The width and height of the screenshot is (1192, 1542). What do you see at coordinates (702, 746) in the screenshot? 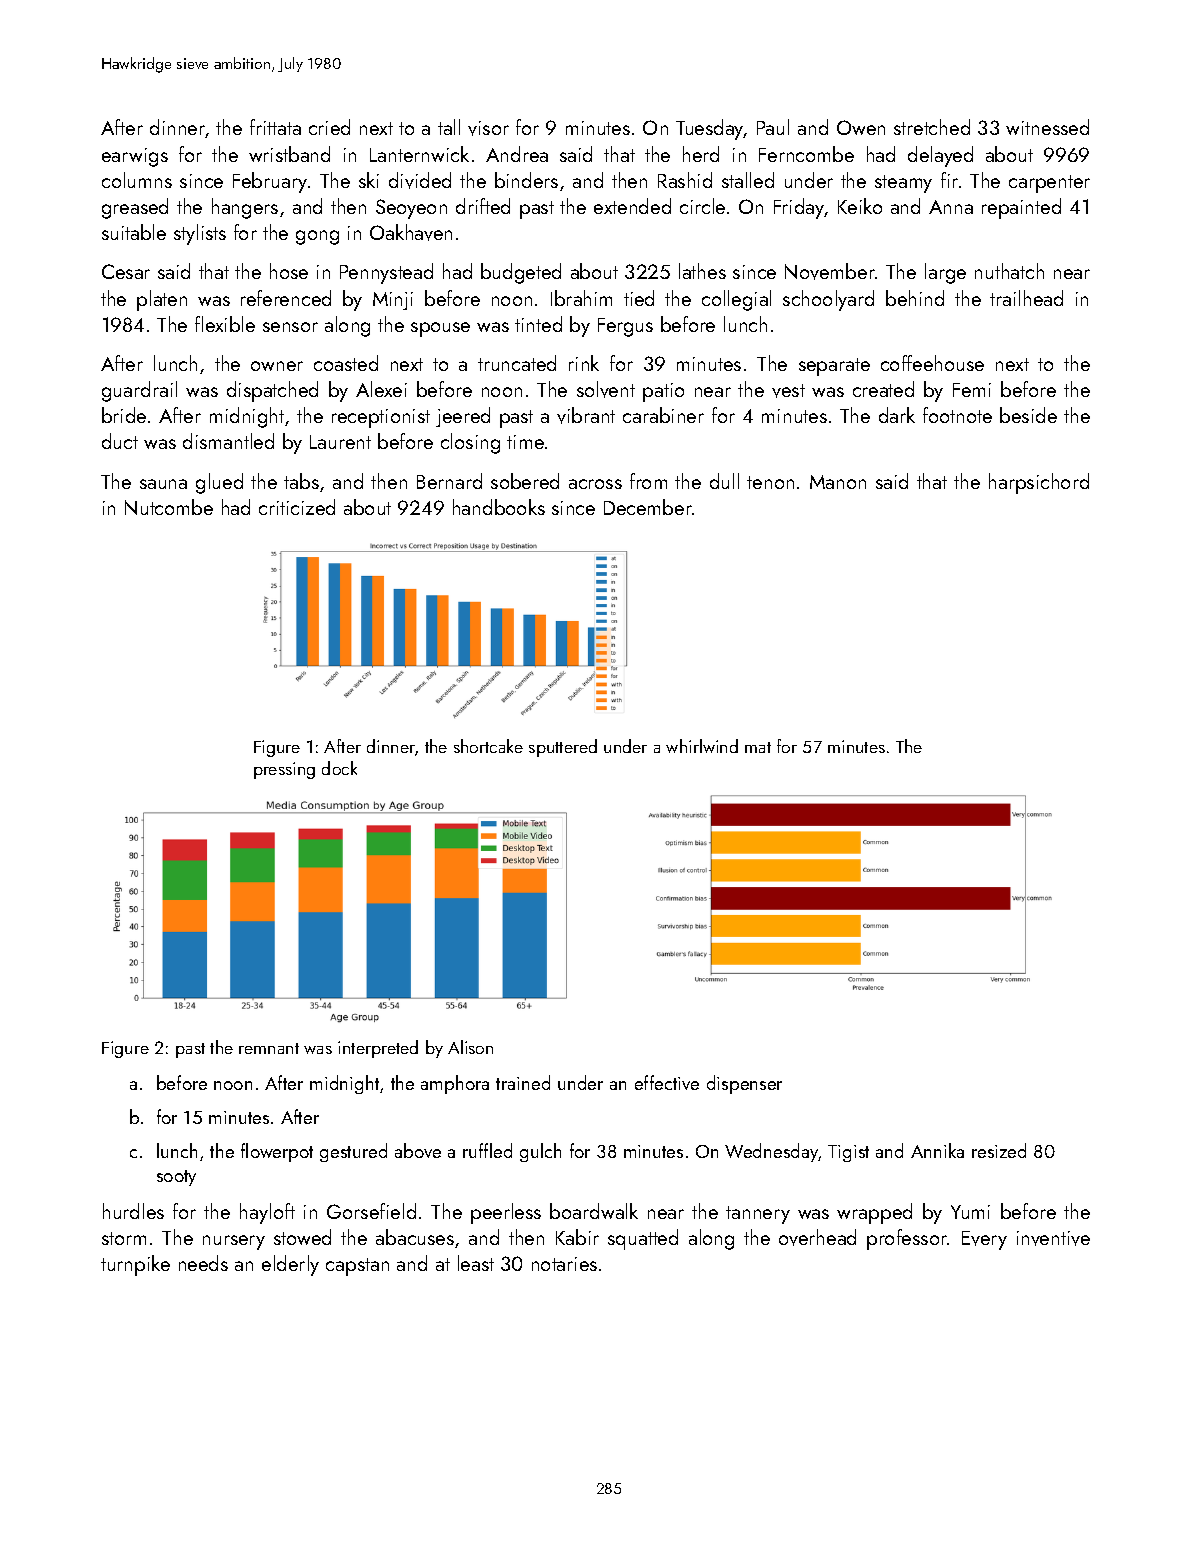
I see `whirlwind` at bounding box center [702, 746].
